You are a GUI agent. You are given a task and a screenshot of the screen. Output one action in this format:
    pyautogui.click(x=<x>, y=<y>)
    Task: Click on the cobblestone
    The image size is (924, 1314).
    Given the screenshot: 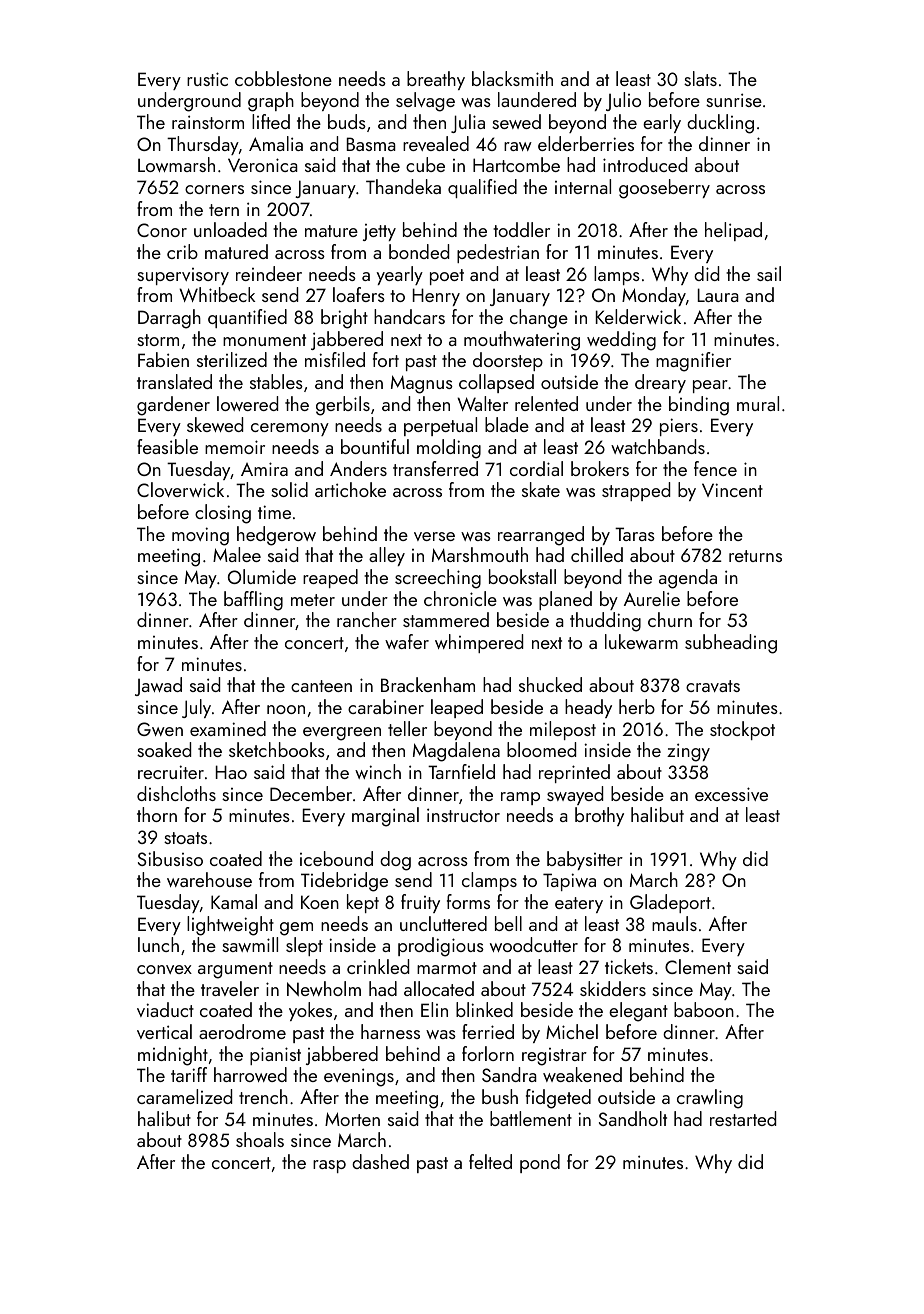 What is the action you would take?
    pyautogui.click(x=283, y=78)
